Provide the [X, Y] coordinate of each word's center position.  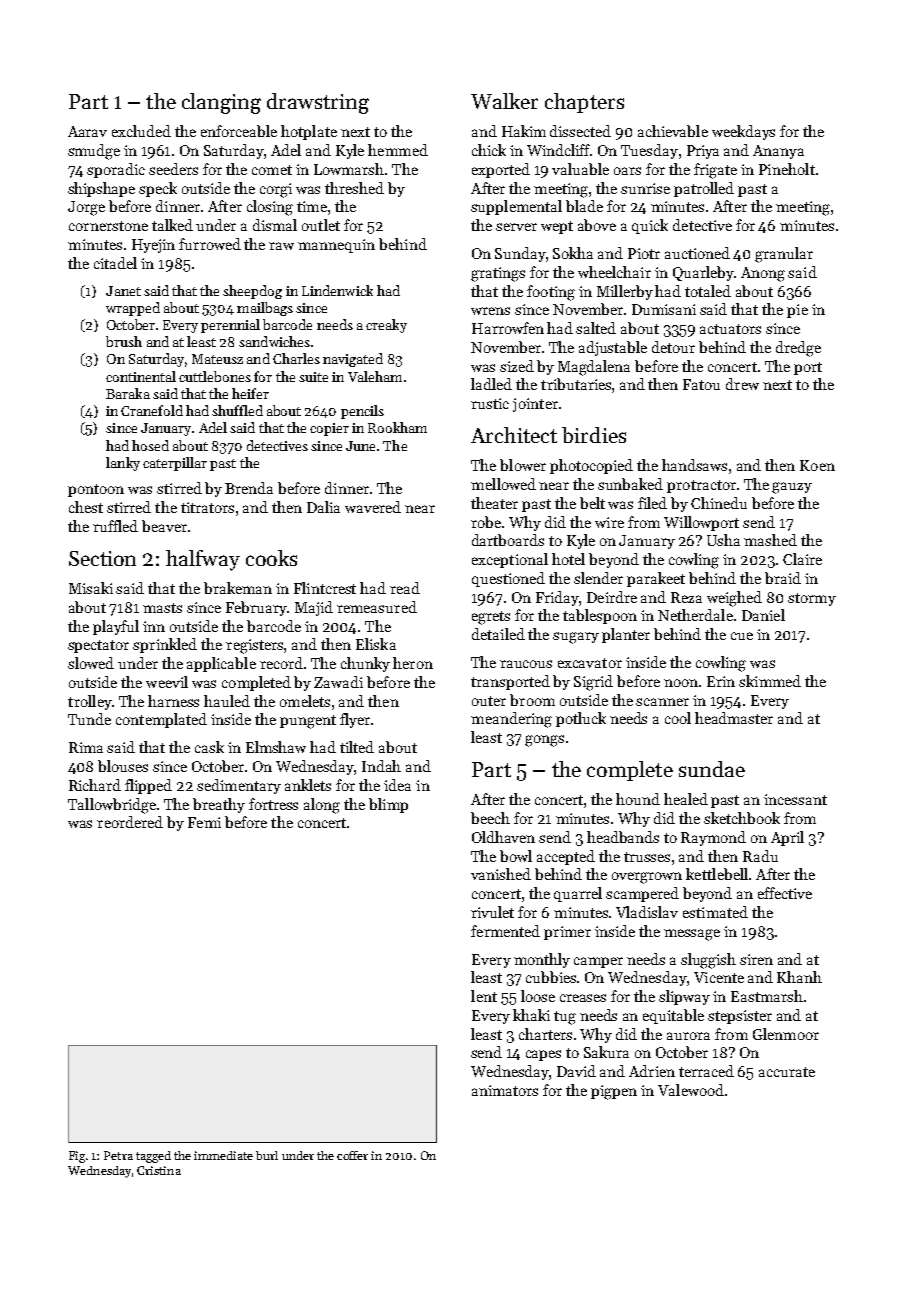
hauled [227, 701]
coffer [352, 1155]
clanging [221, 103]
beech [490, 818]
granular [784, 255]
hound [638, 799]
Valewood [691, 1090]
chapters [584, 103]
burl [267, 1155]
